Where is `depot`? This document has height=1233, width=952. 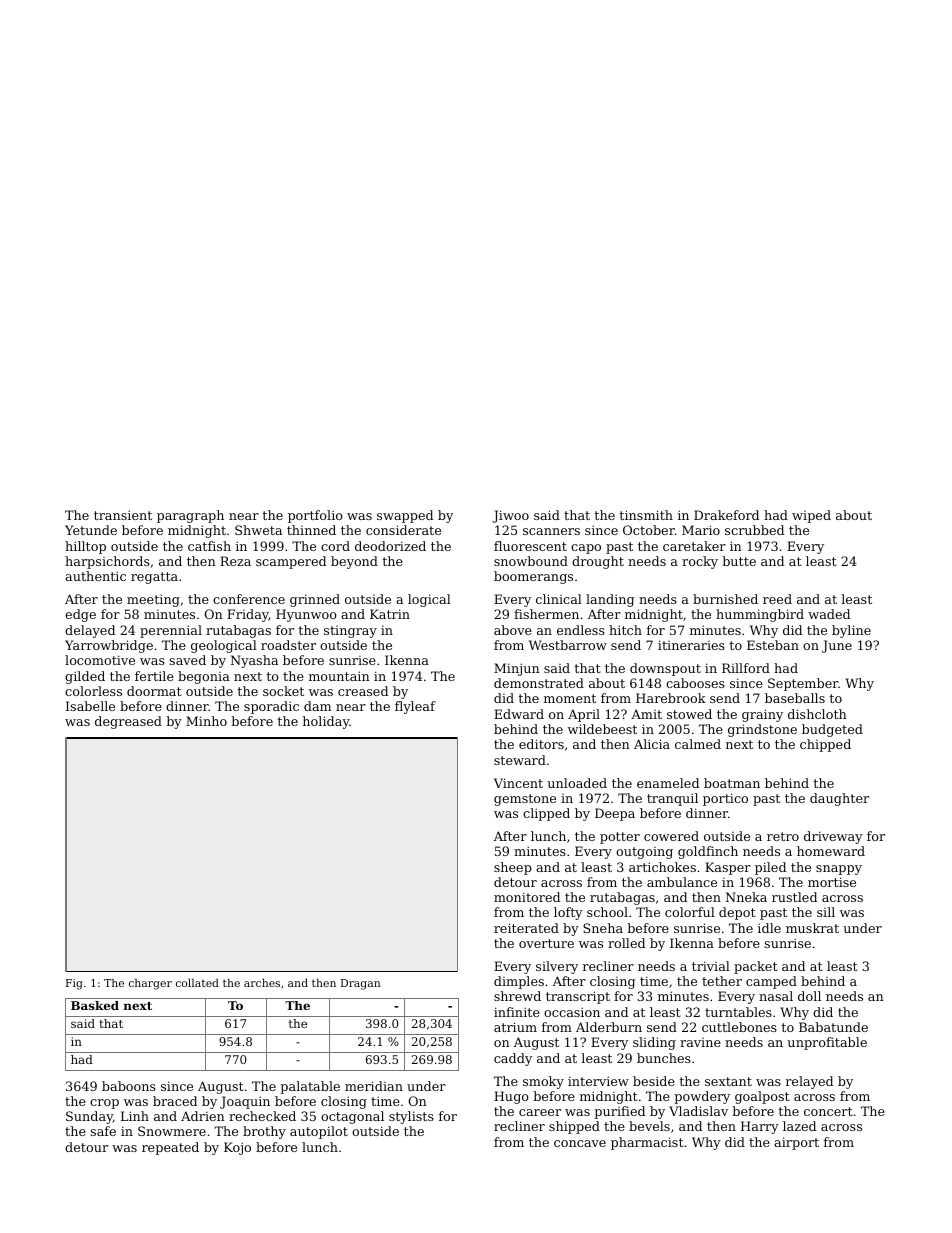 depot is located at coordinates (737, 913).
